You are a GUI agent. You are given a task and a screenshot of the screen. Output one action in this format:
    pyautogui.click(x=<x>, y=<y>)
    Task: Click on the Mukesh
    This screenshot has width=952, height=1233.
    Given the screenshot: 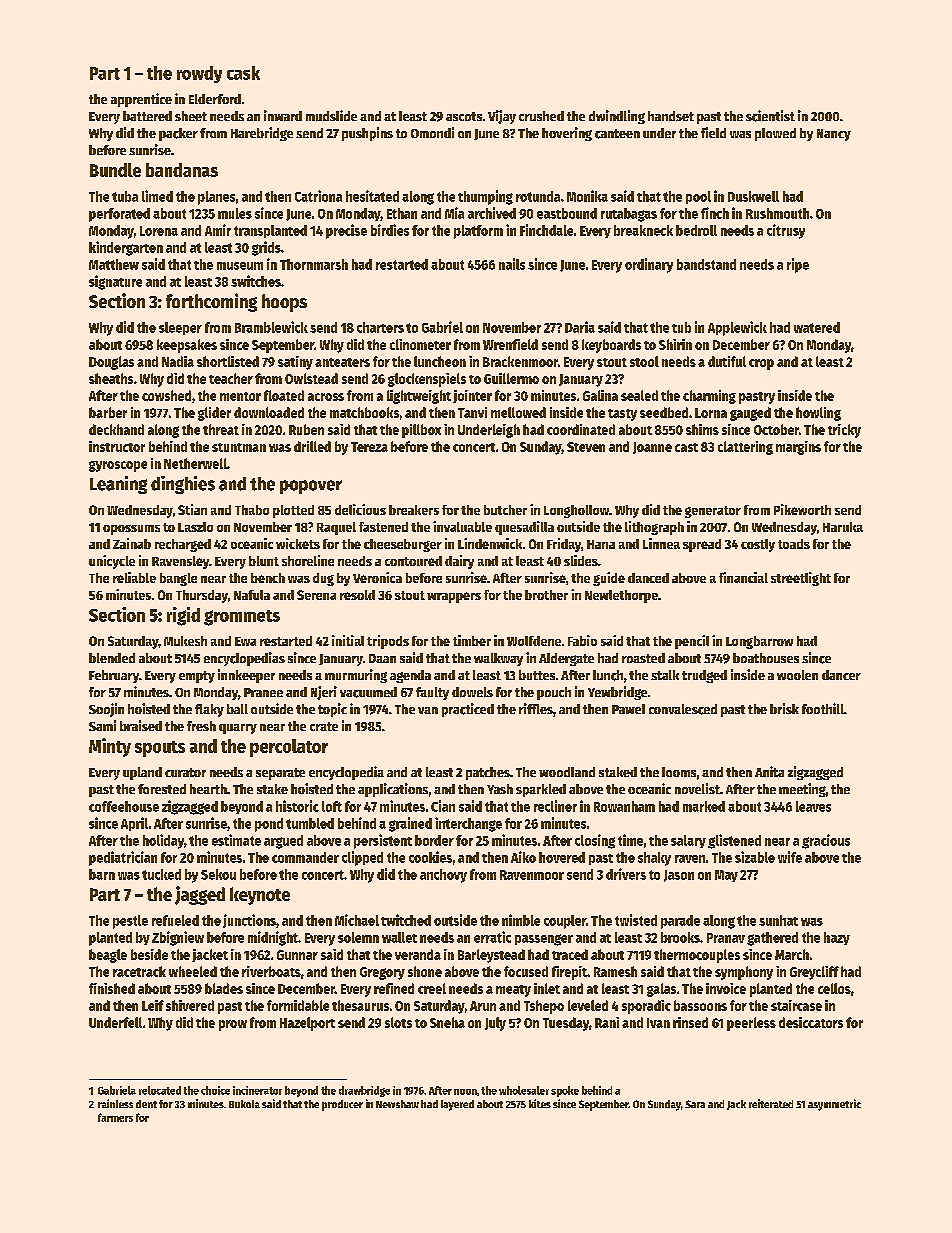 What is the action you would take?
    pyautogui.click(x=185, y=641)
